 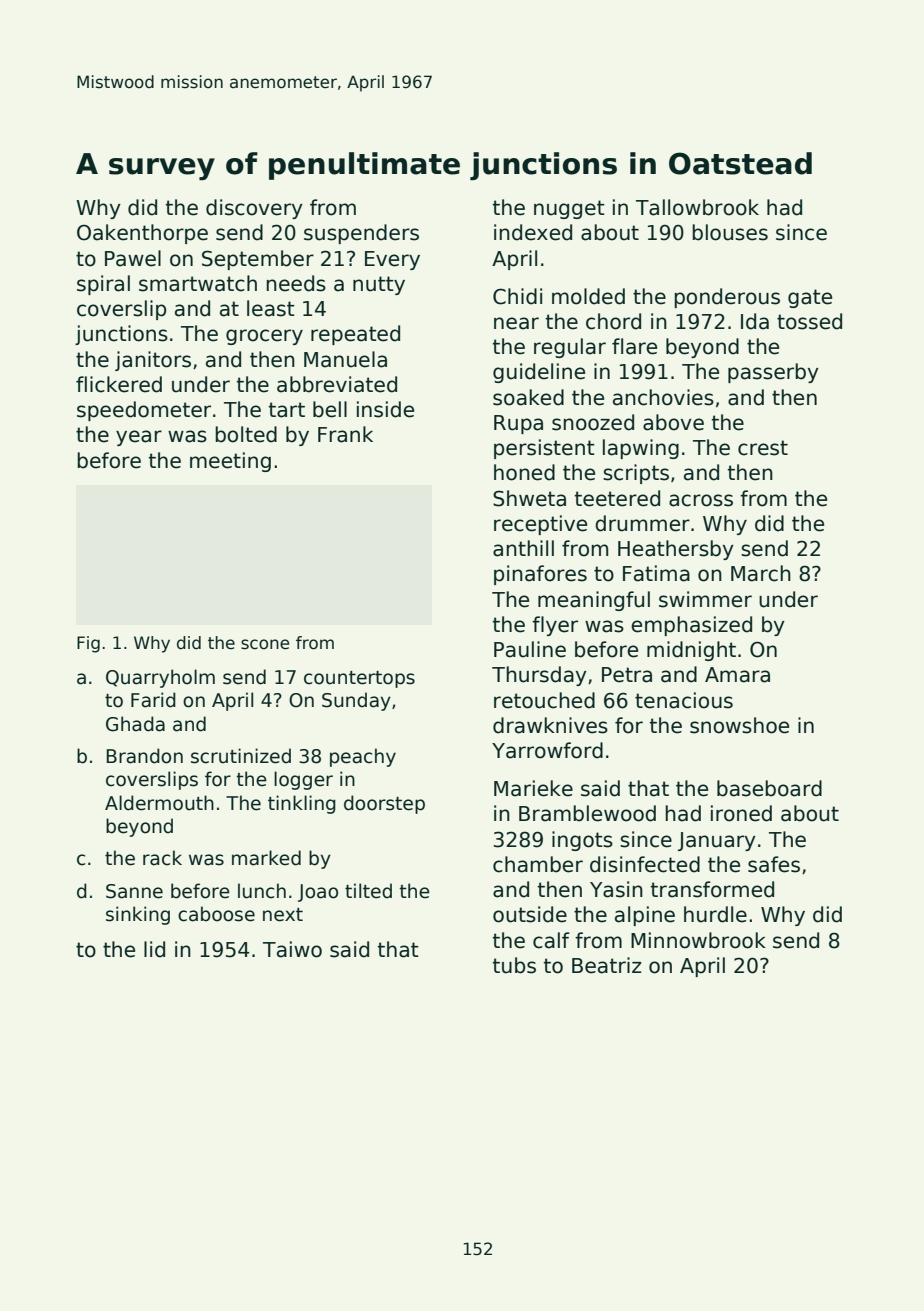 What do you see at coordinates (607, 965) in the page?
I see `Beatriz` at bounding box center [607, 965].
